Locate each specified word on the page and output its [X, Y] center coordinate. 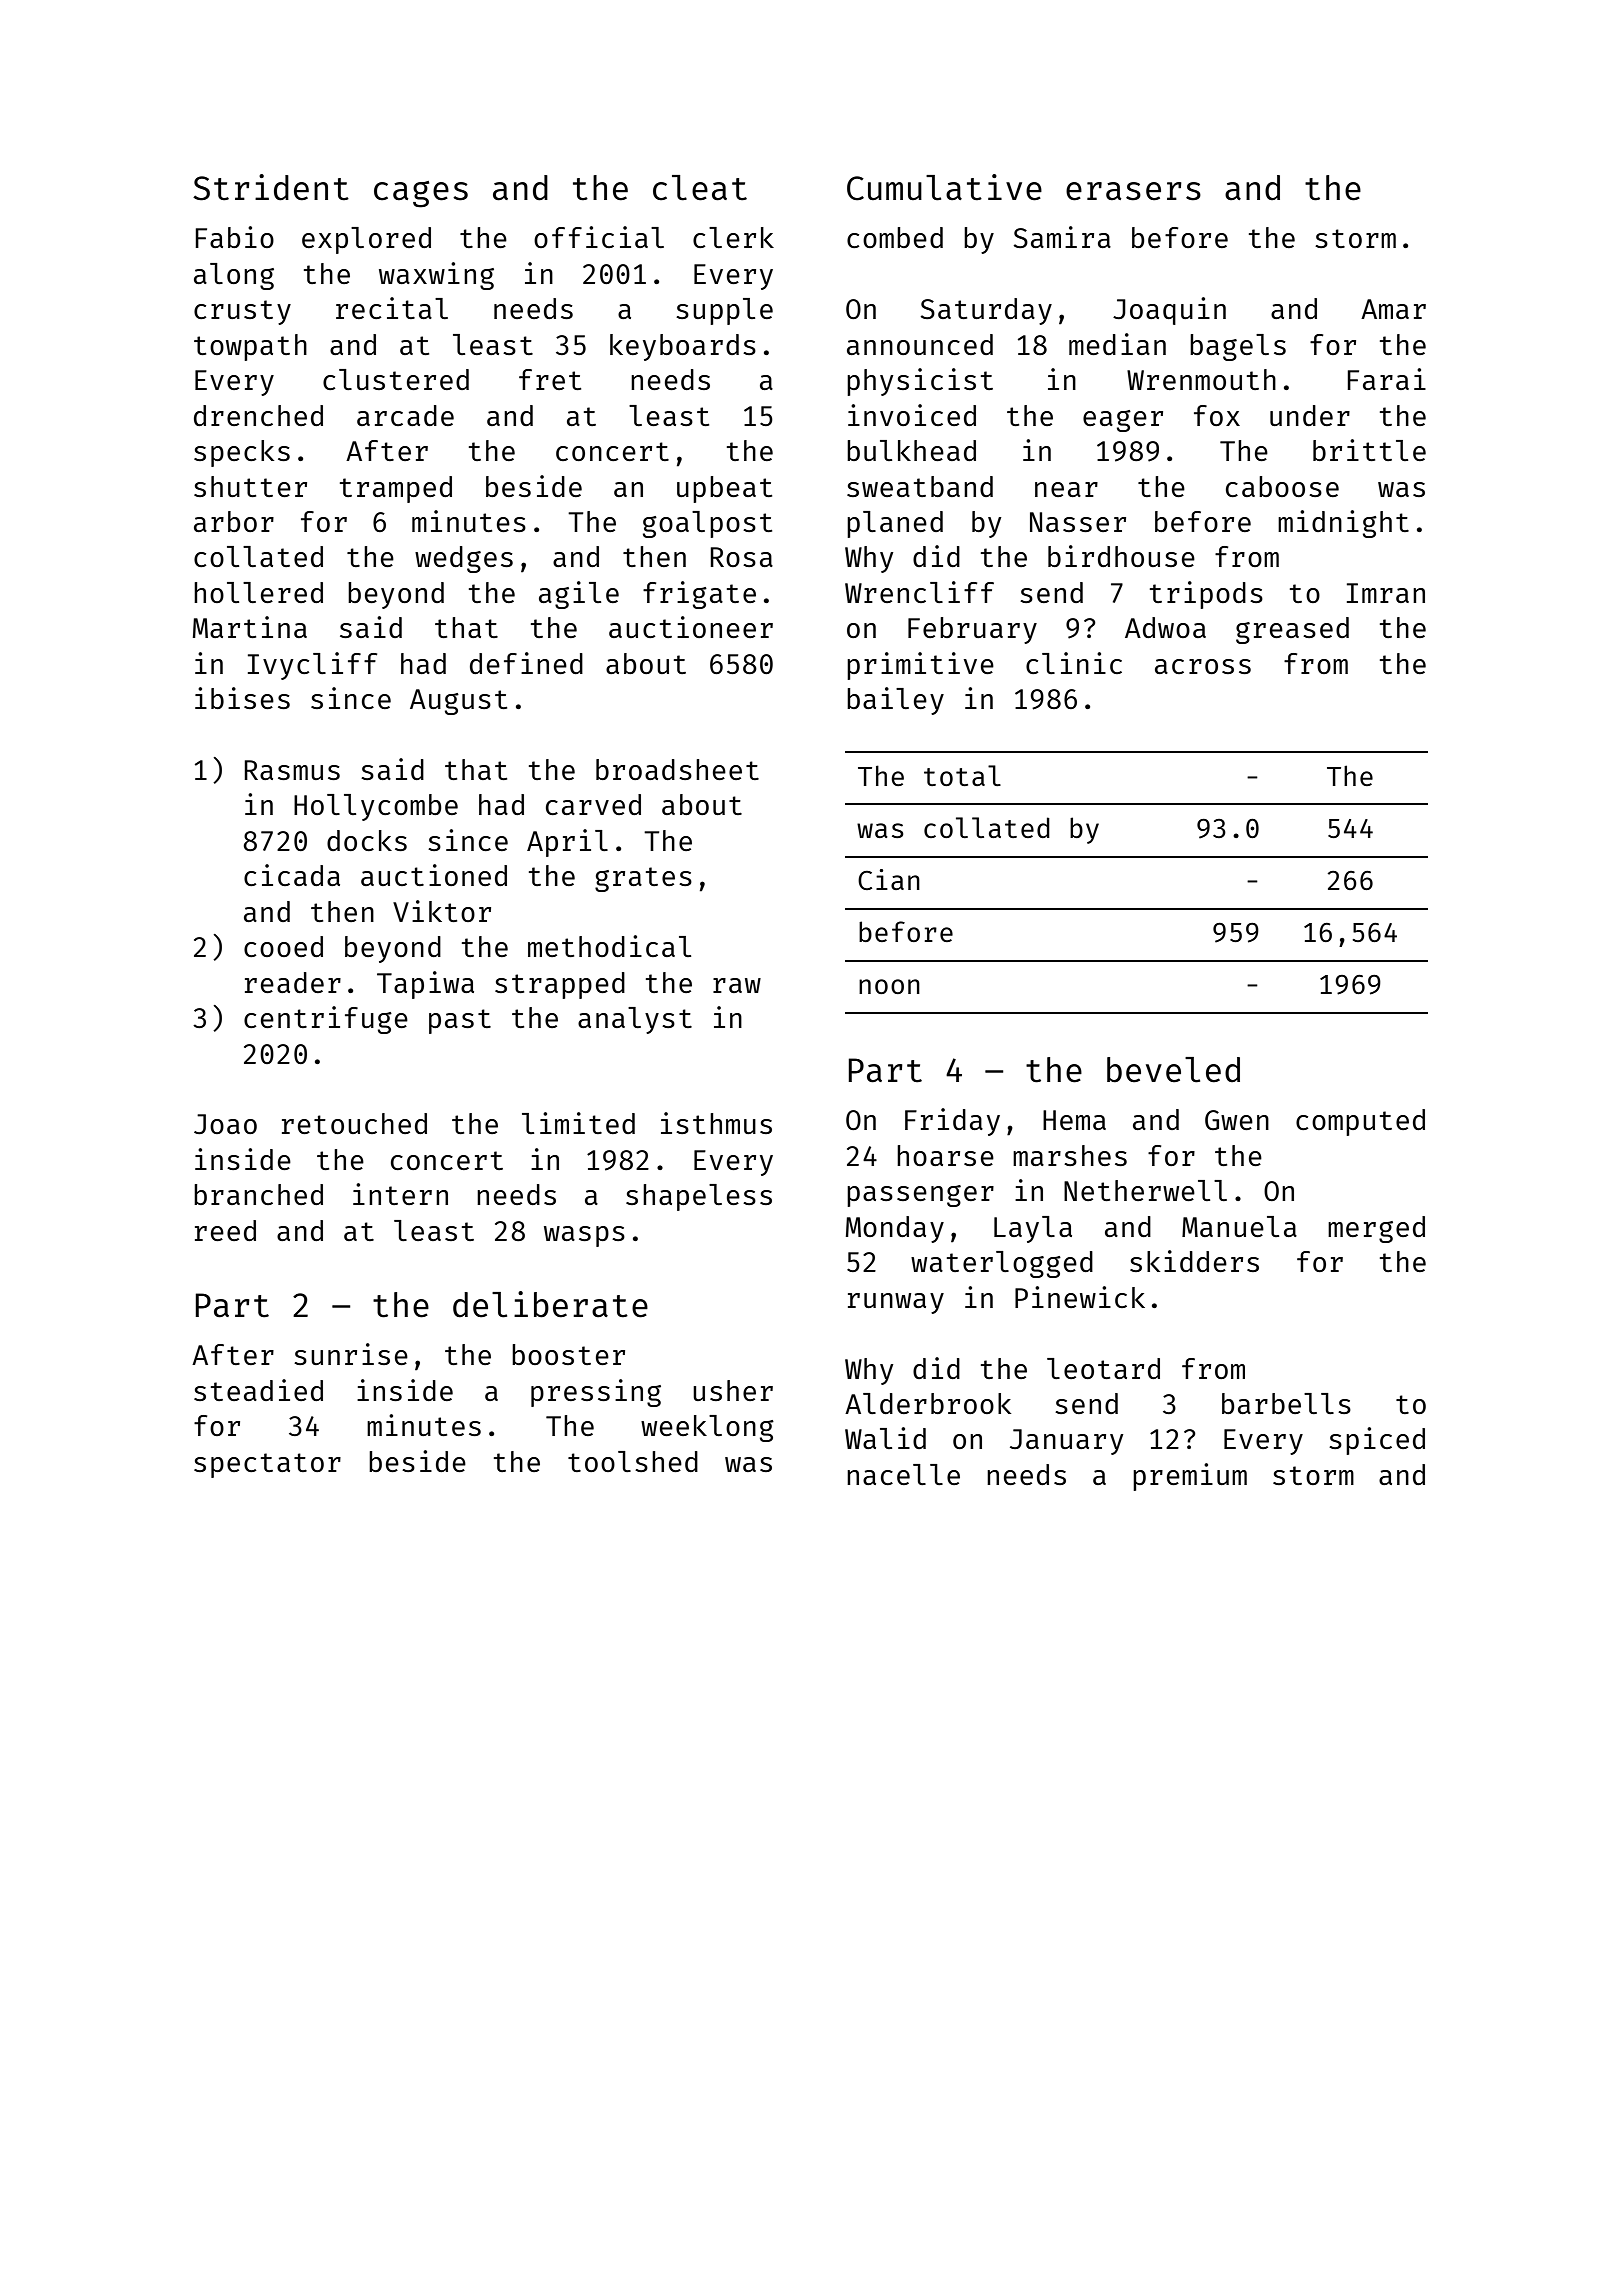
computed [1360, 1122]
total [962, 775]
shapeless [699, 1197]
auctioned [434, 875]
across [1203, 666]
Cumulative [944, 187]
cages [421, 194]
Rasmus [292, 770]
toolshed [633, 1461]
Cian [889, 879]
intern [400, 1194]
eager [1123, 421]
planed [895, 524]
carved [593, 804]
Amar [1393, 309]
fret [550, 379]
